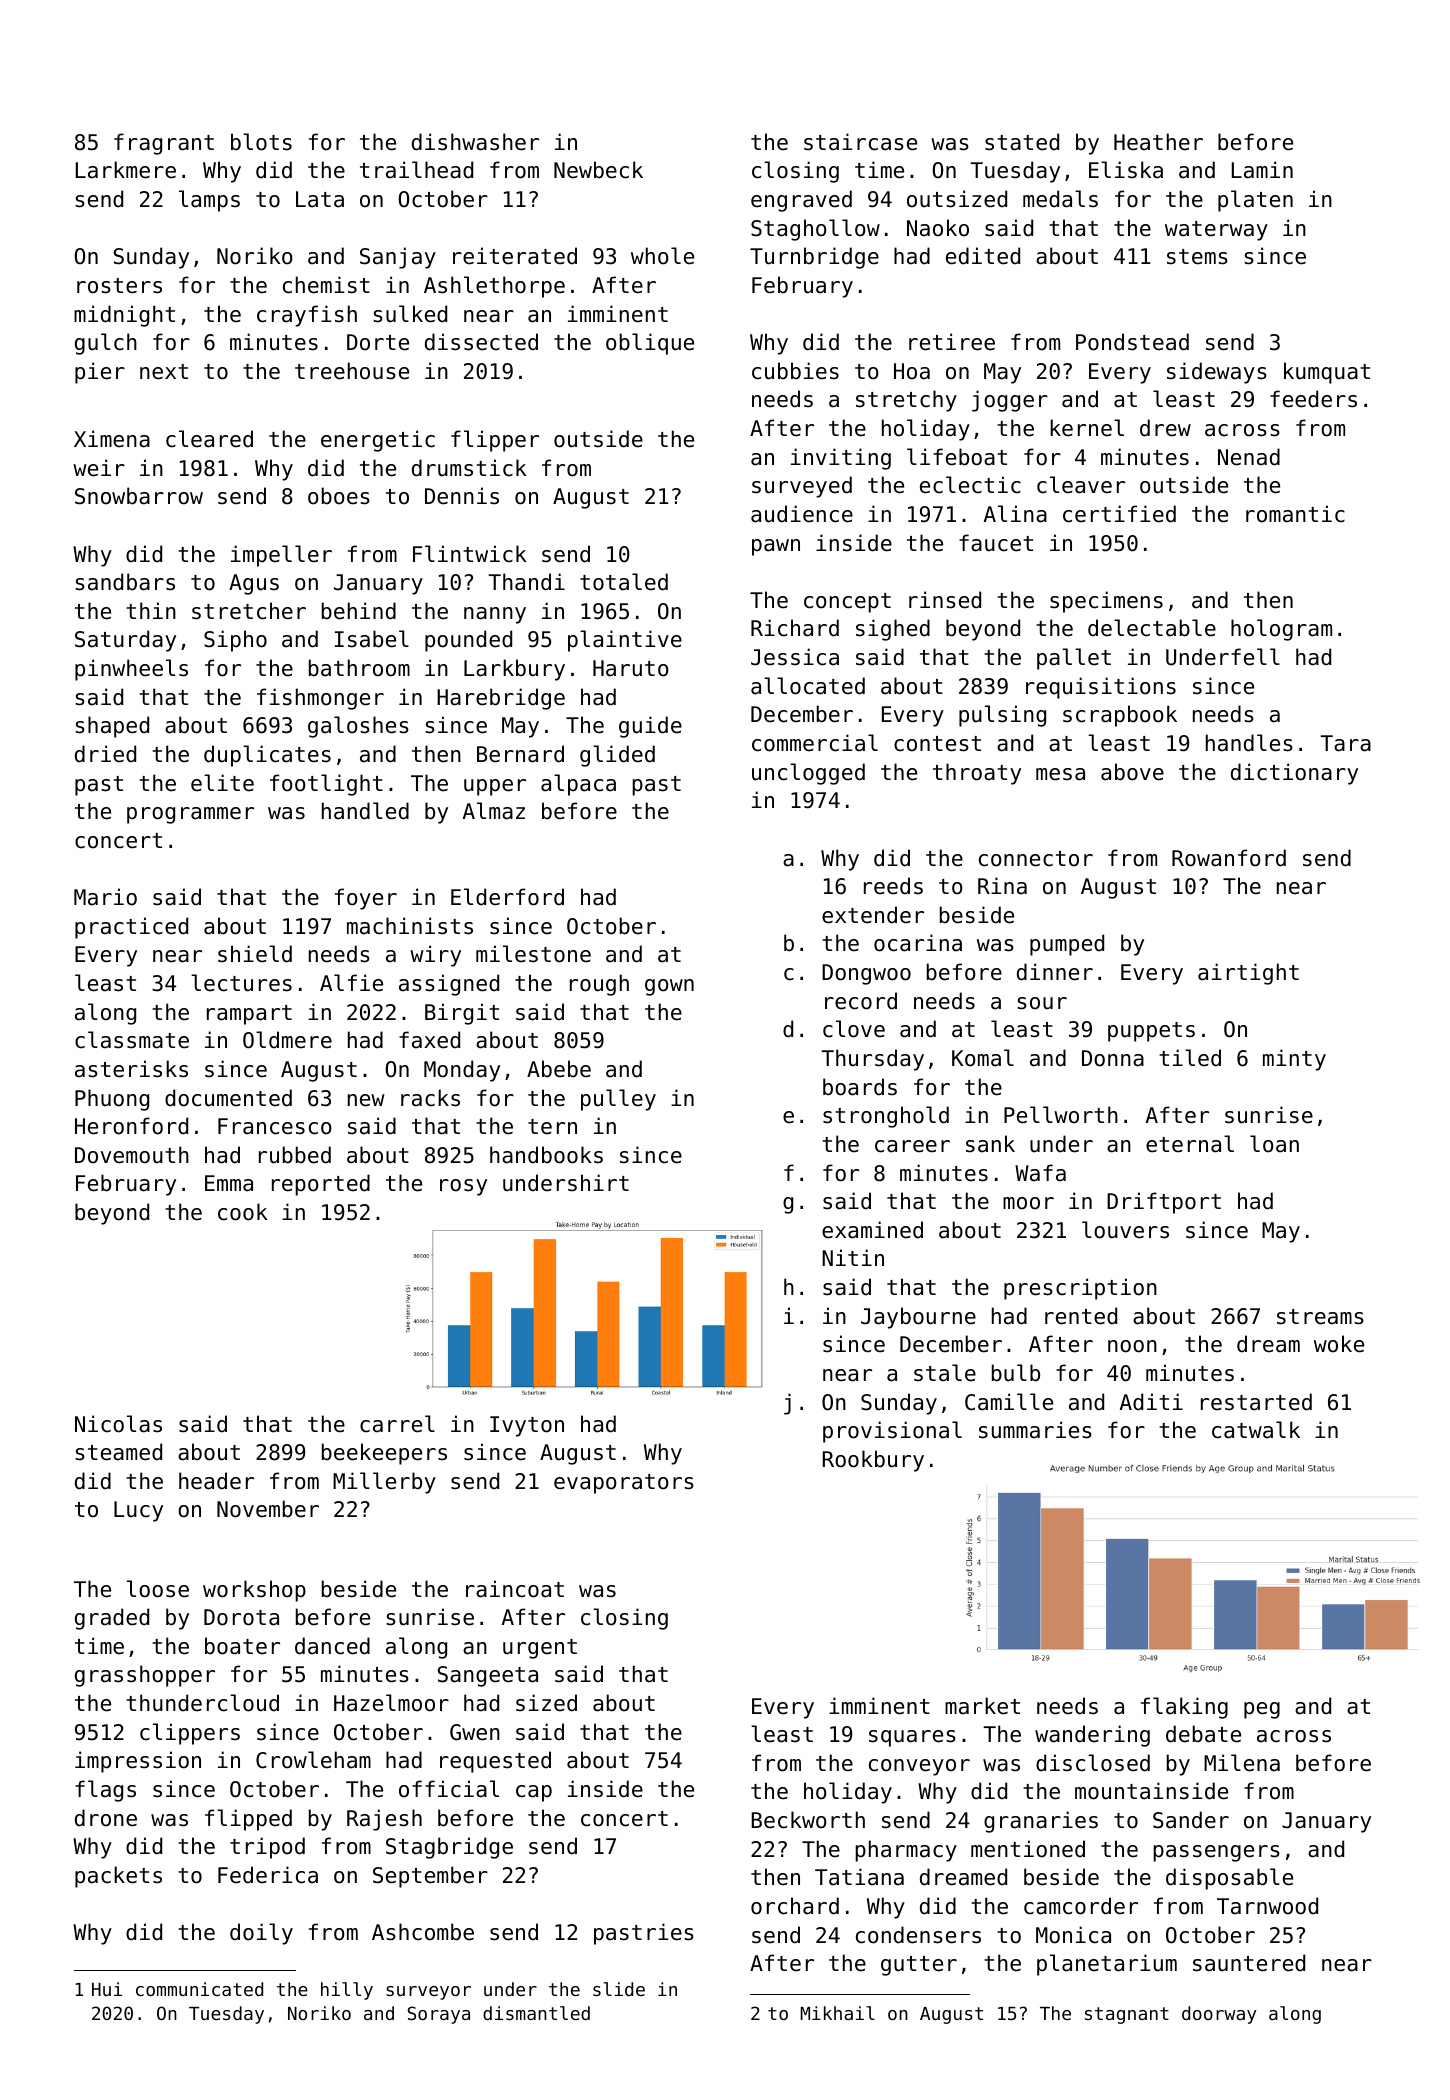 The image size is (1450, 2100). Describe the element at coordinates (1106, 602) in the screenshot. I see `specimens` at that location.
